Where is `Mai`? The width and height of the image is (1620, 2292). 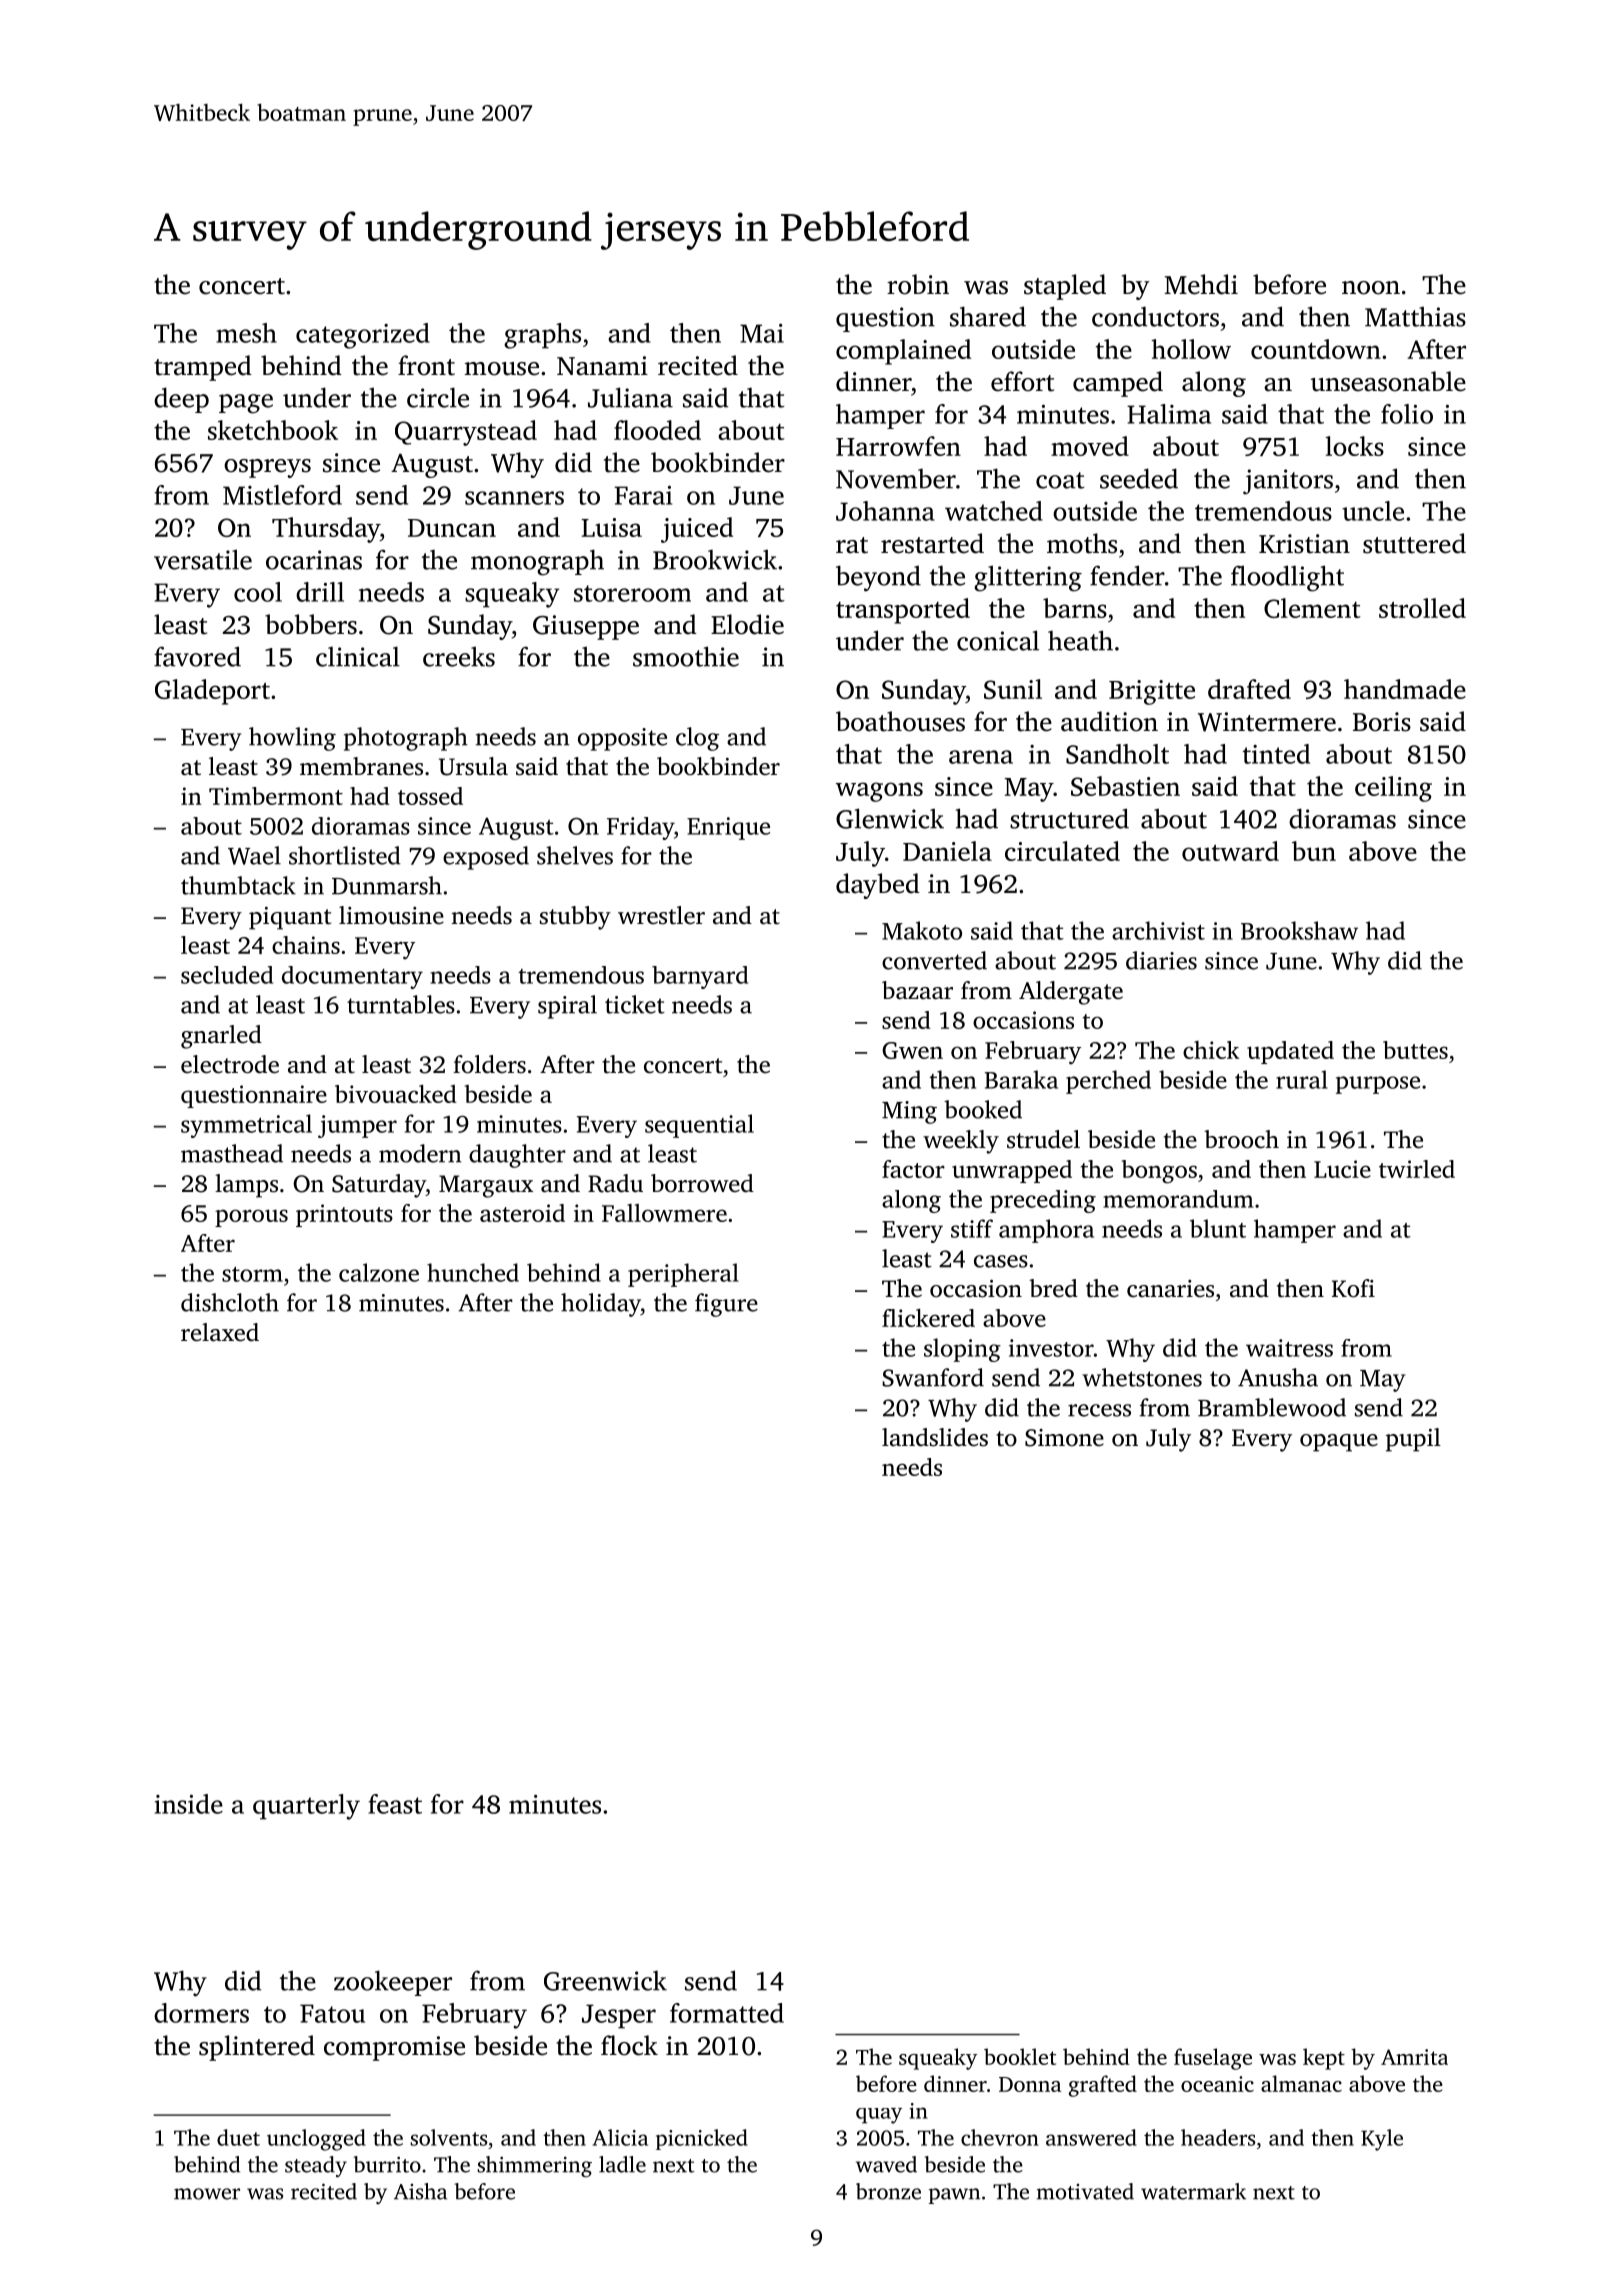 Mai is located at coordinates (762, 333).
